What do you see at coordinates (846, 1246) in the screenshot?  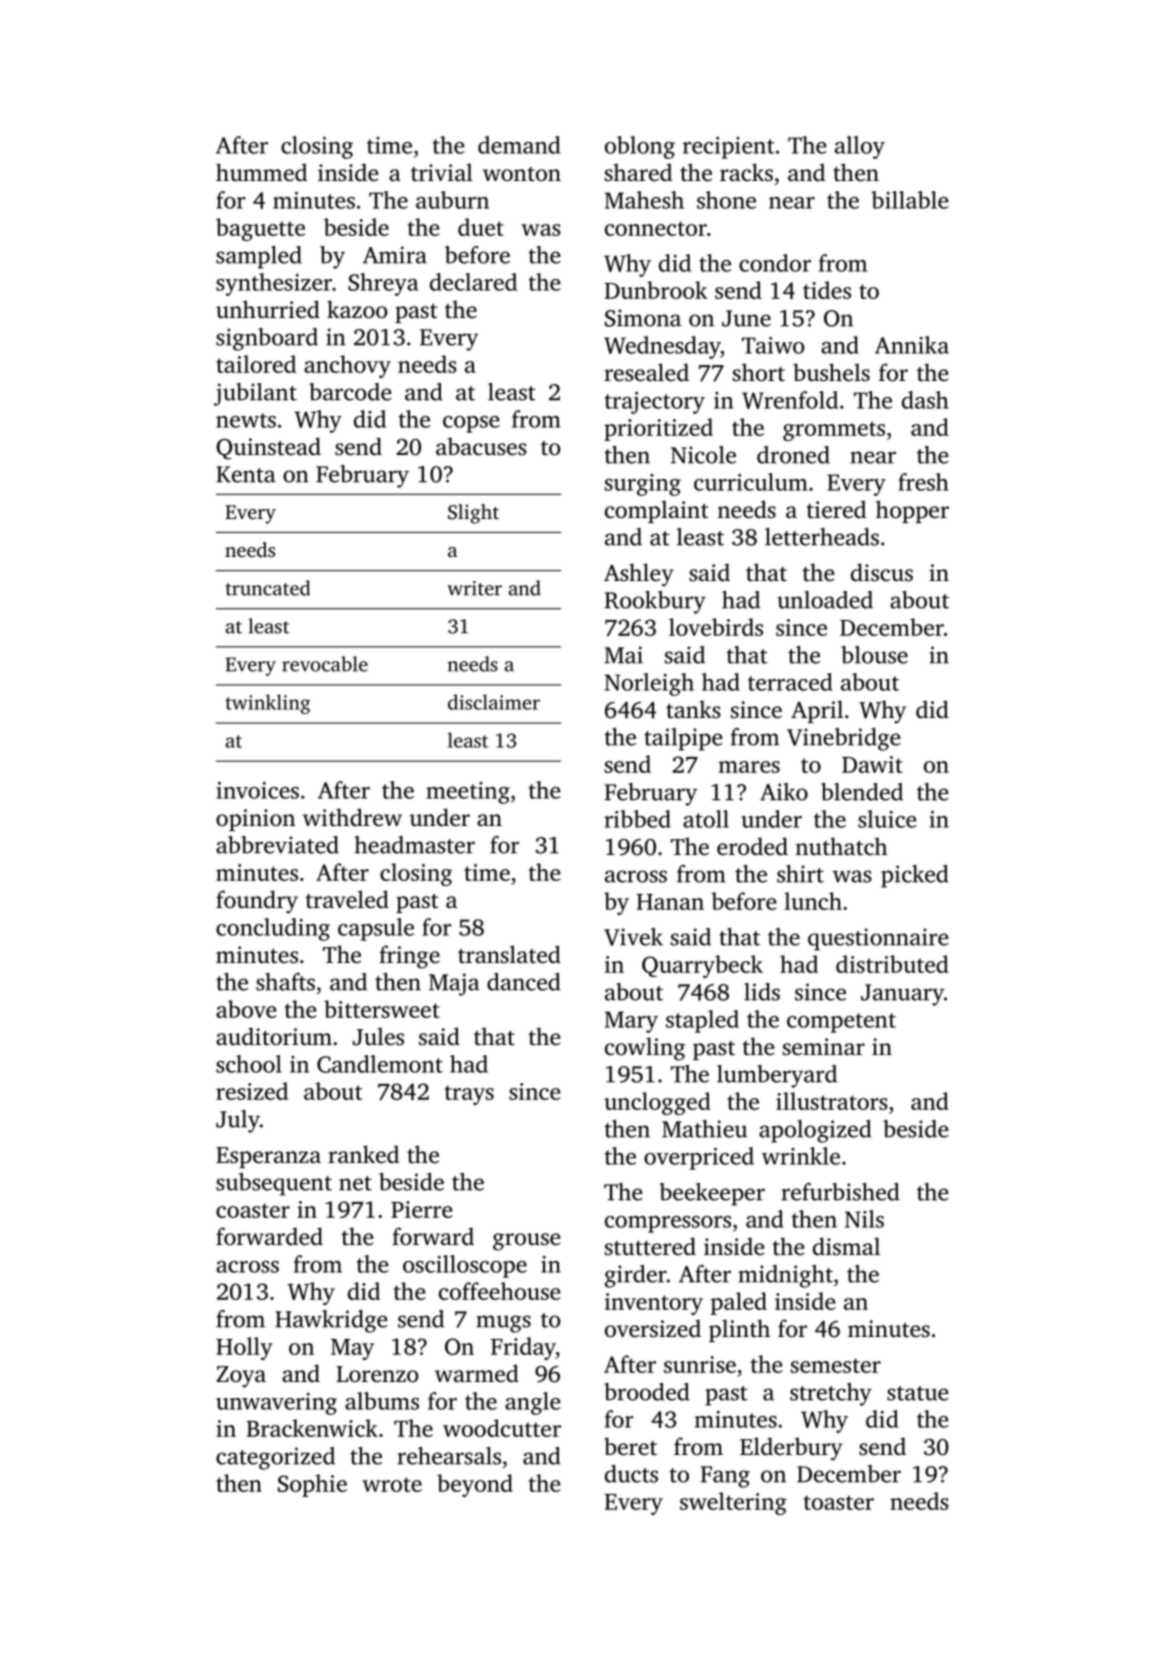 I see `dismal` at bounding box center [846, 1246].
